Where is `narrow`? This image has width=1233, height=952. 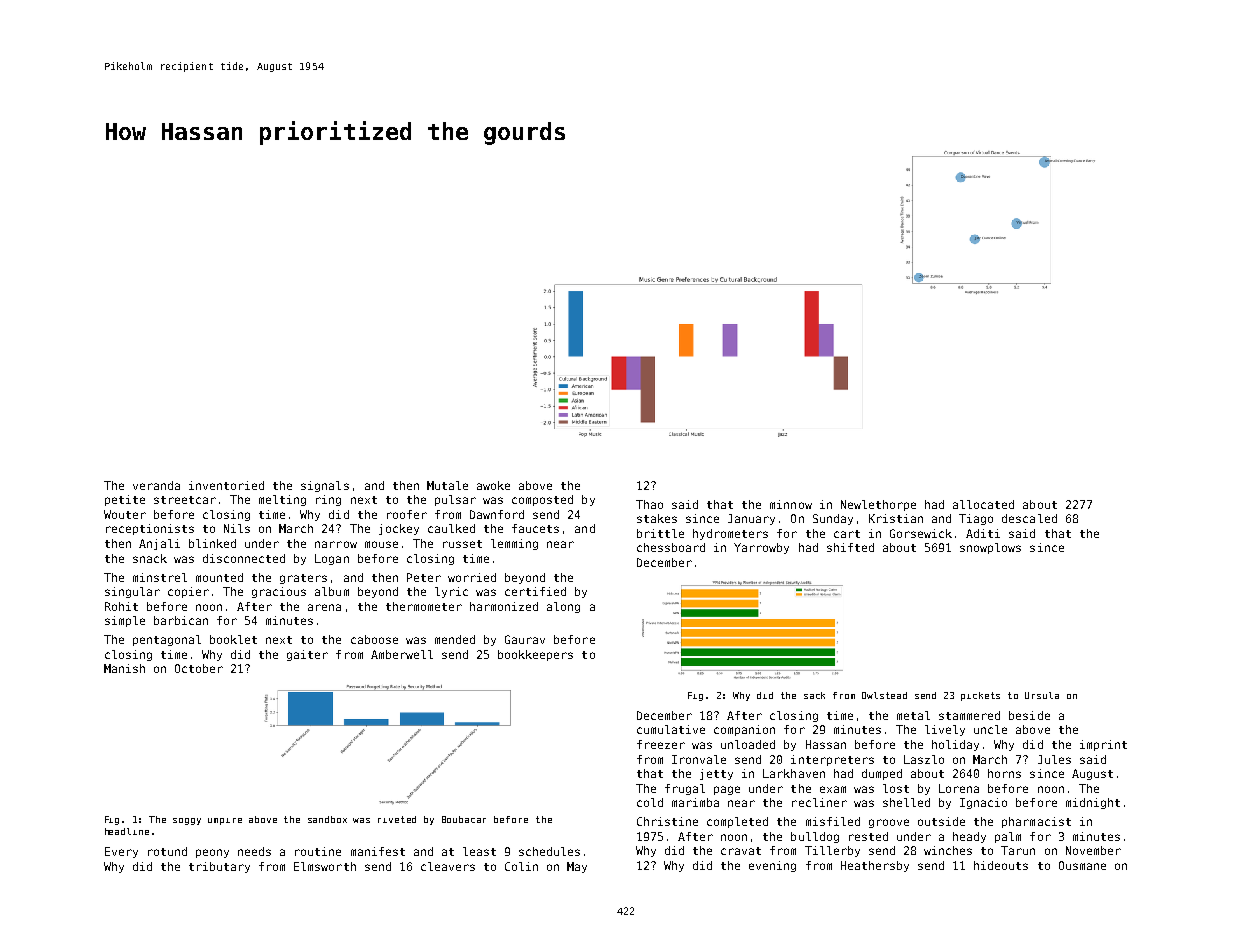 narrow is located at coordinates (336, 544).
